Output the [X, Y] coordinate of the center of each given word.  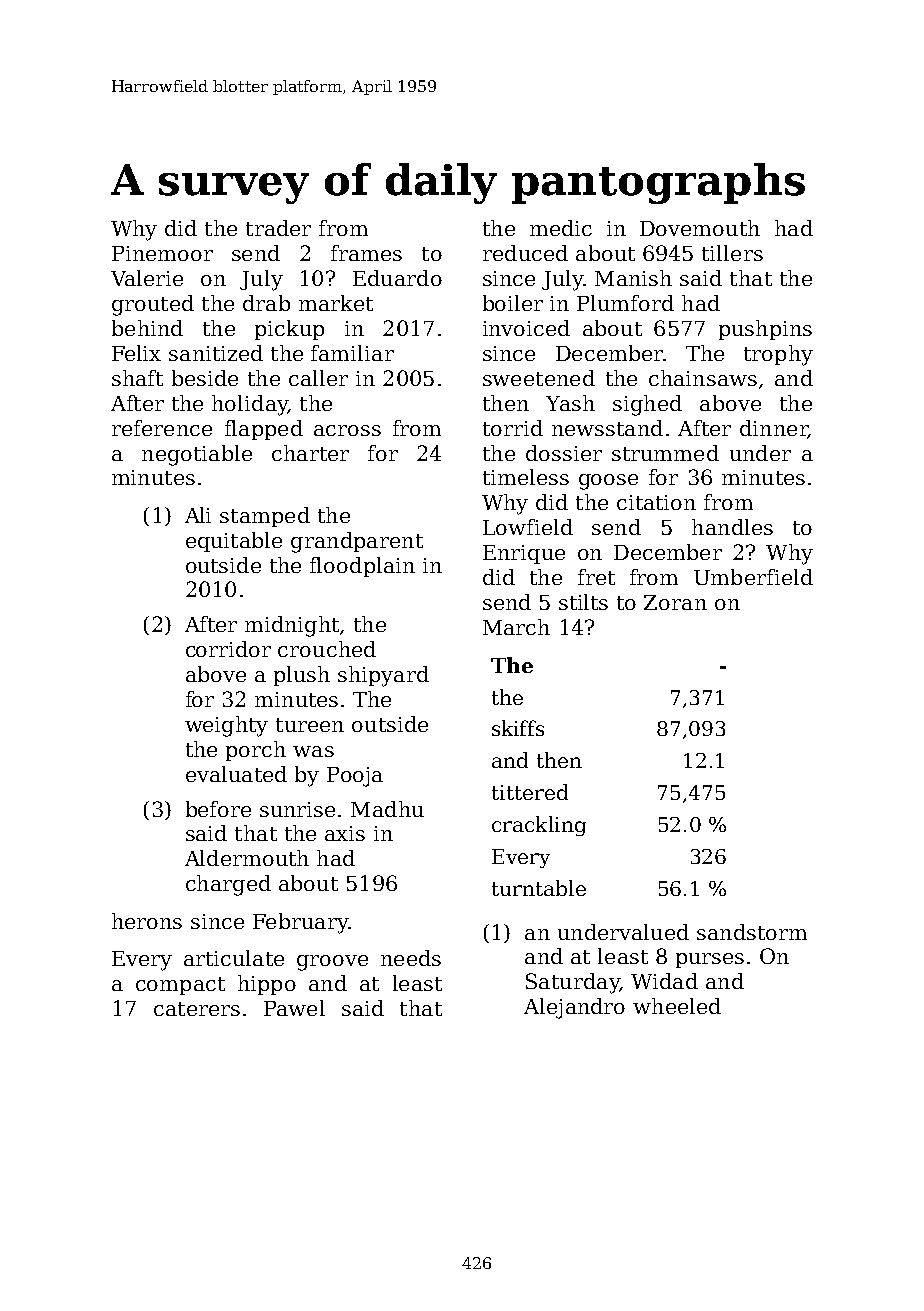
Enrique [524, 554]
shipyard [383, 676]
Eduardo [397, 278]
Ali [198, 515]
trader [278, 228]
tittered [530, 792]
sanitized [216, 353]
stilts [583, 602]
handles [732, 527]
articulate [234, 958]
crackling [539, 826]
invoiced [526, 328]
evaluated [236, 774]
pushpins [765, 330]
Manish [633, 278]
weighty [226, 726]
